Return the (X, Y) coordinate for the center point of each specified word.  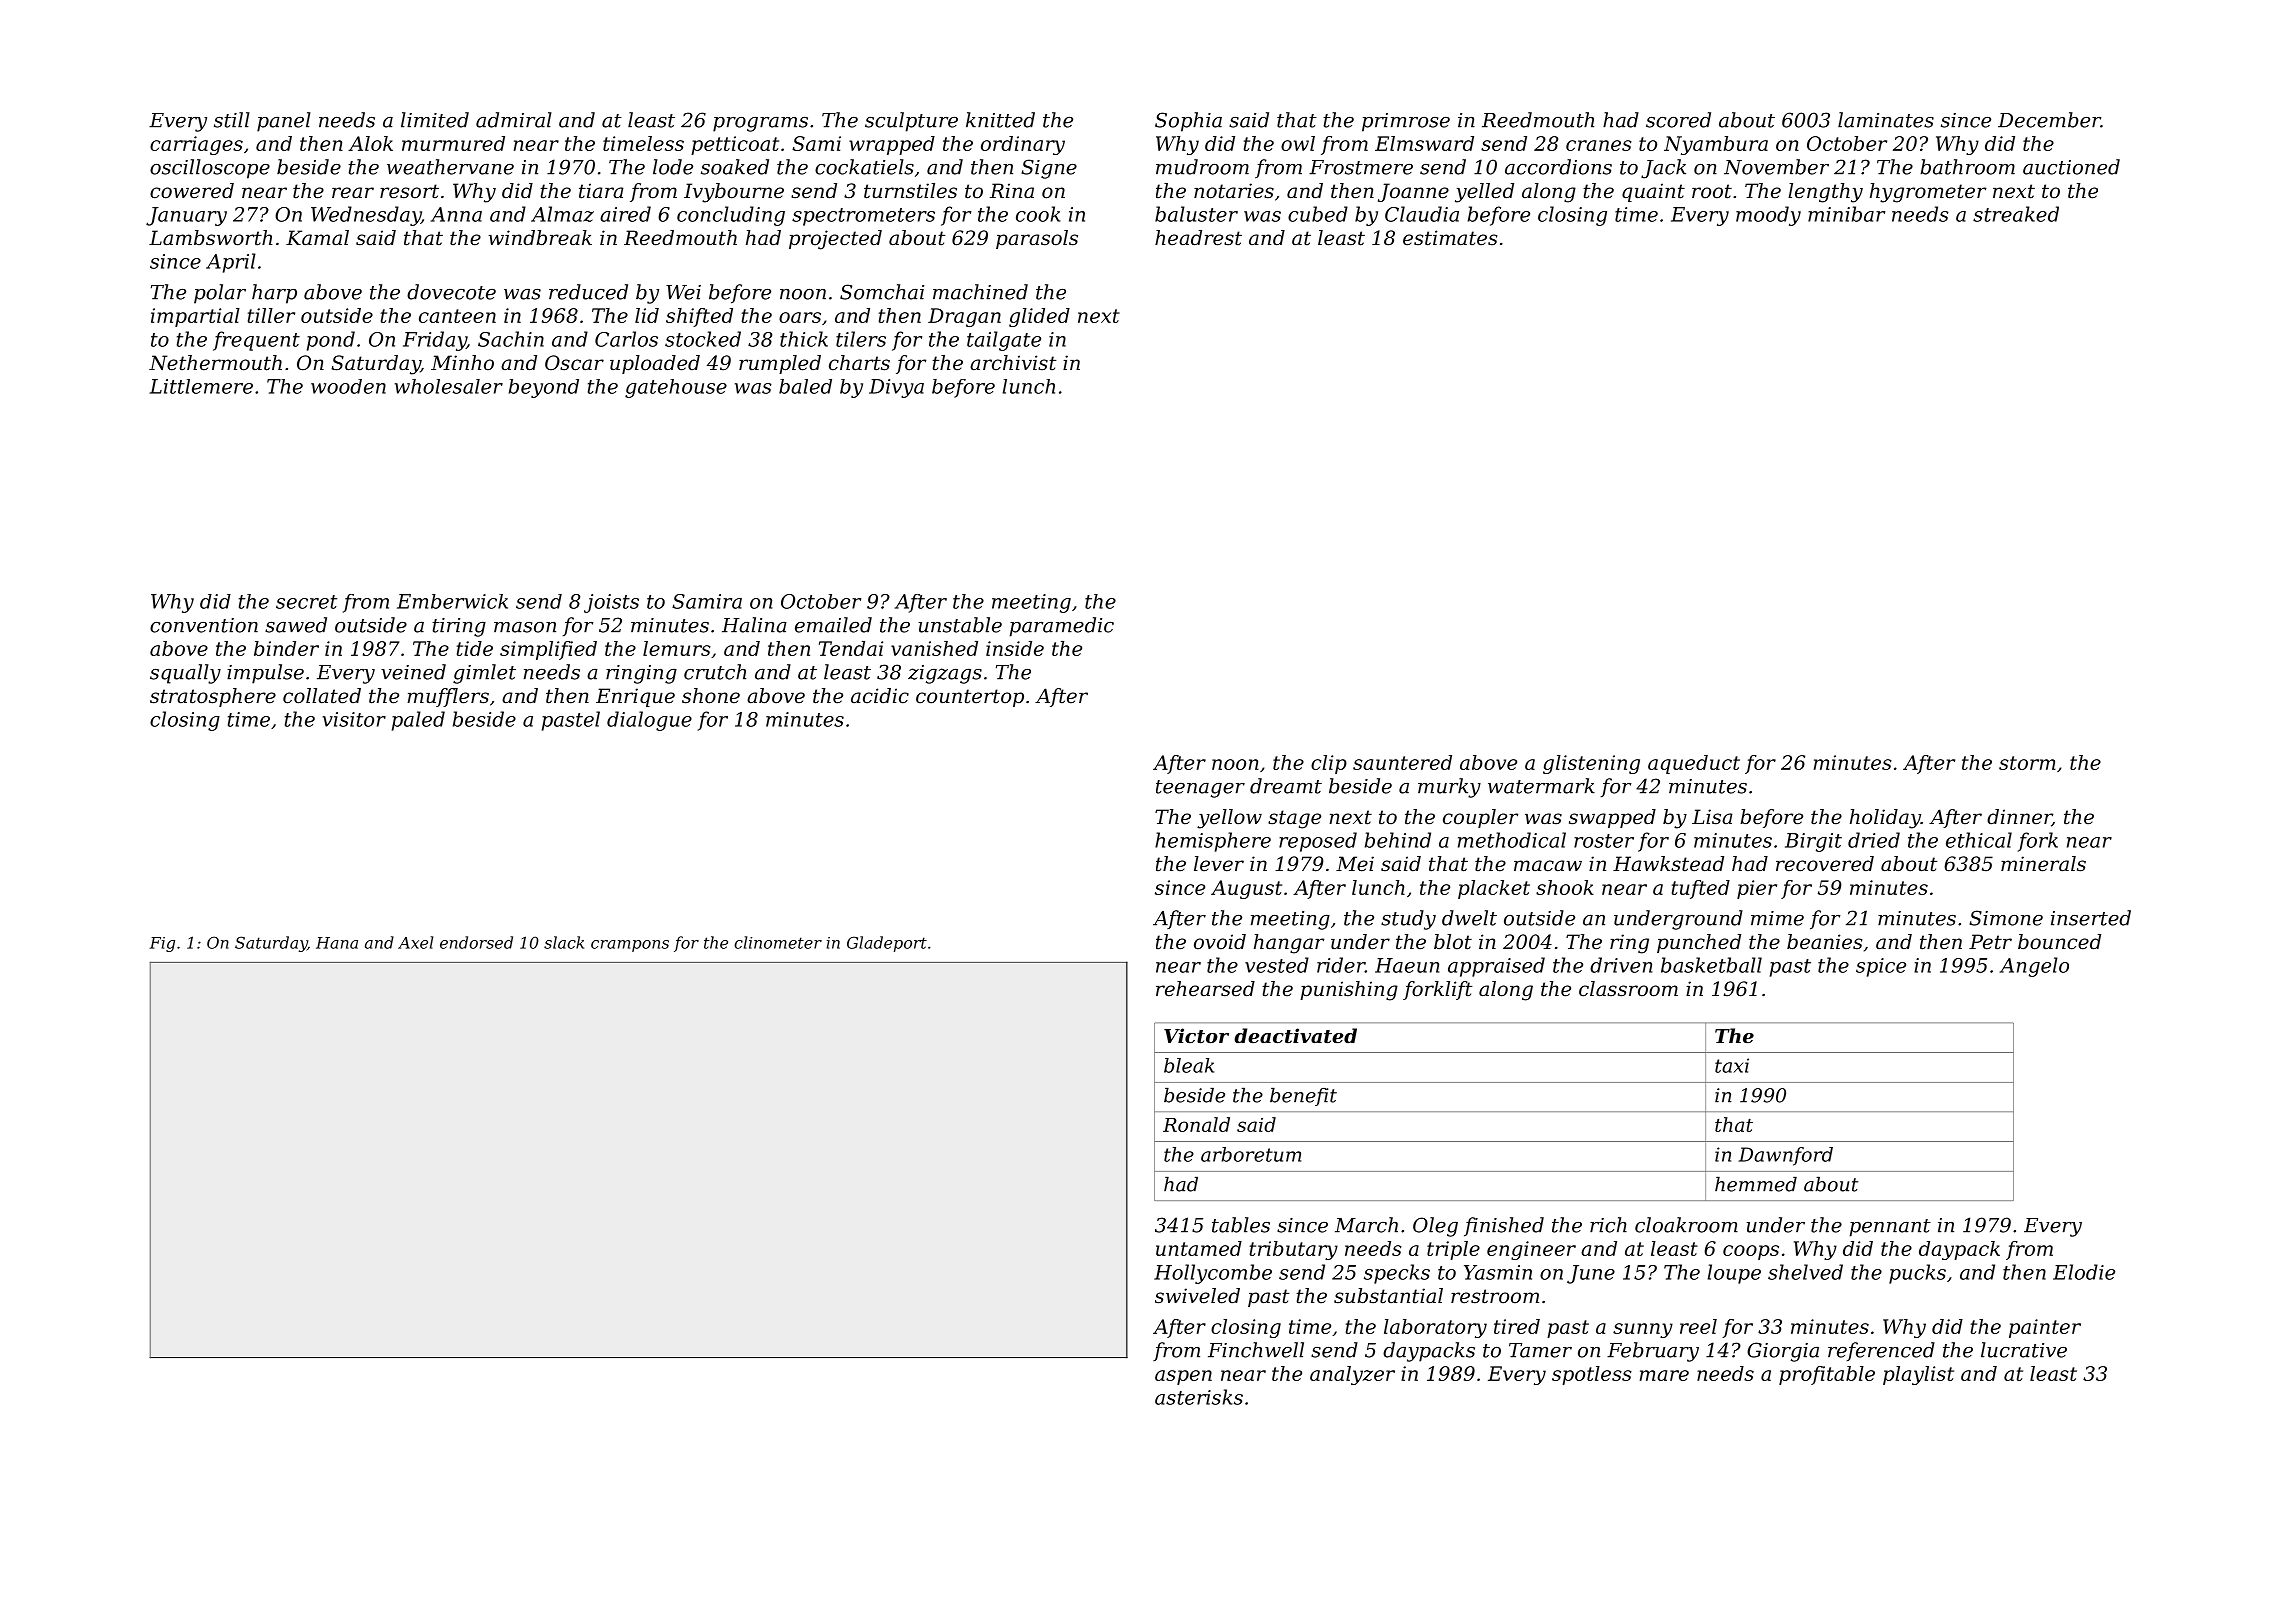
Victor (1196, 1036)
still (232, 120)
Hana (337, 943)
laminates (1886, 120)
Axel (415, 942)
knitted (1000, 120)
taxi (1732, 1065)
